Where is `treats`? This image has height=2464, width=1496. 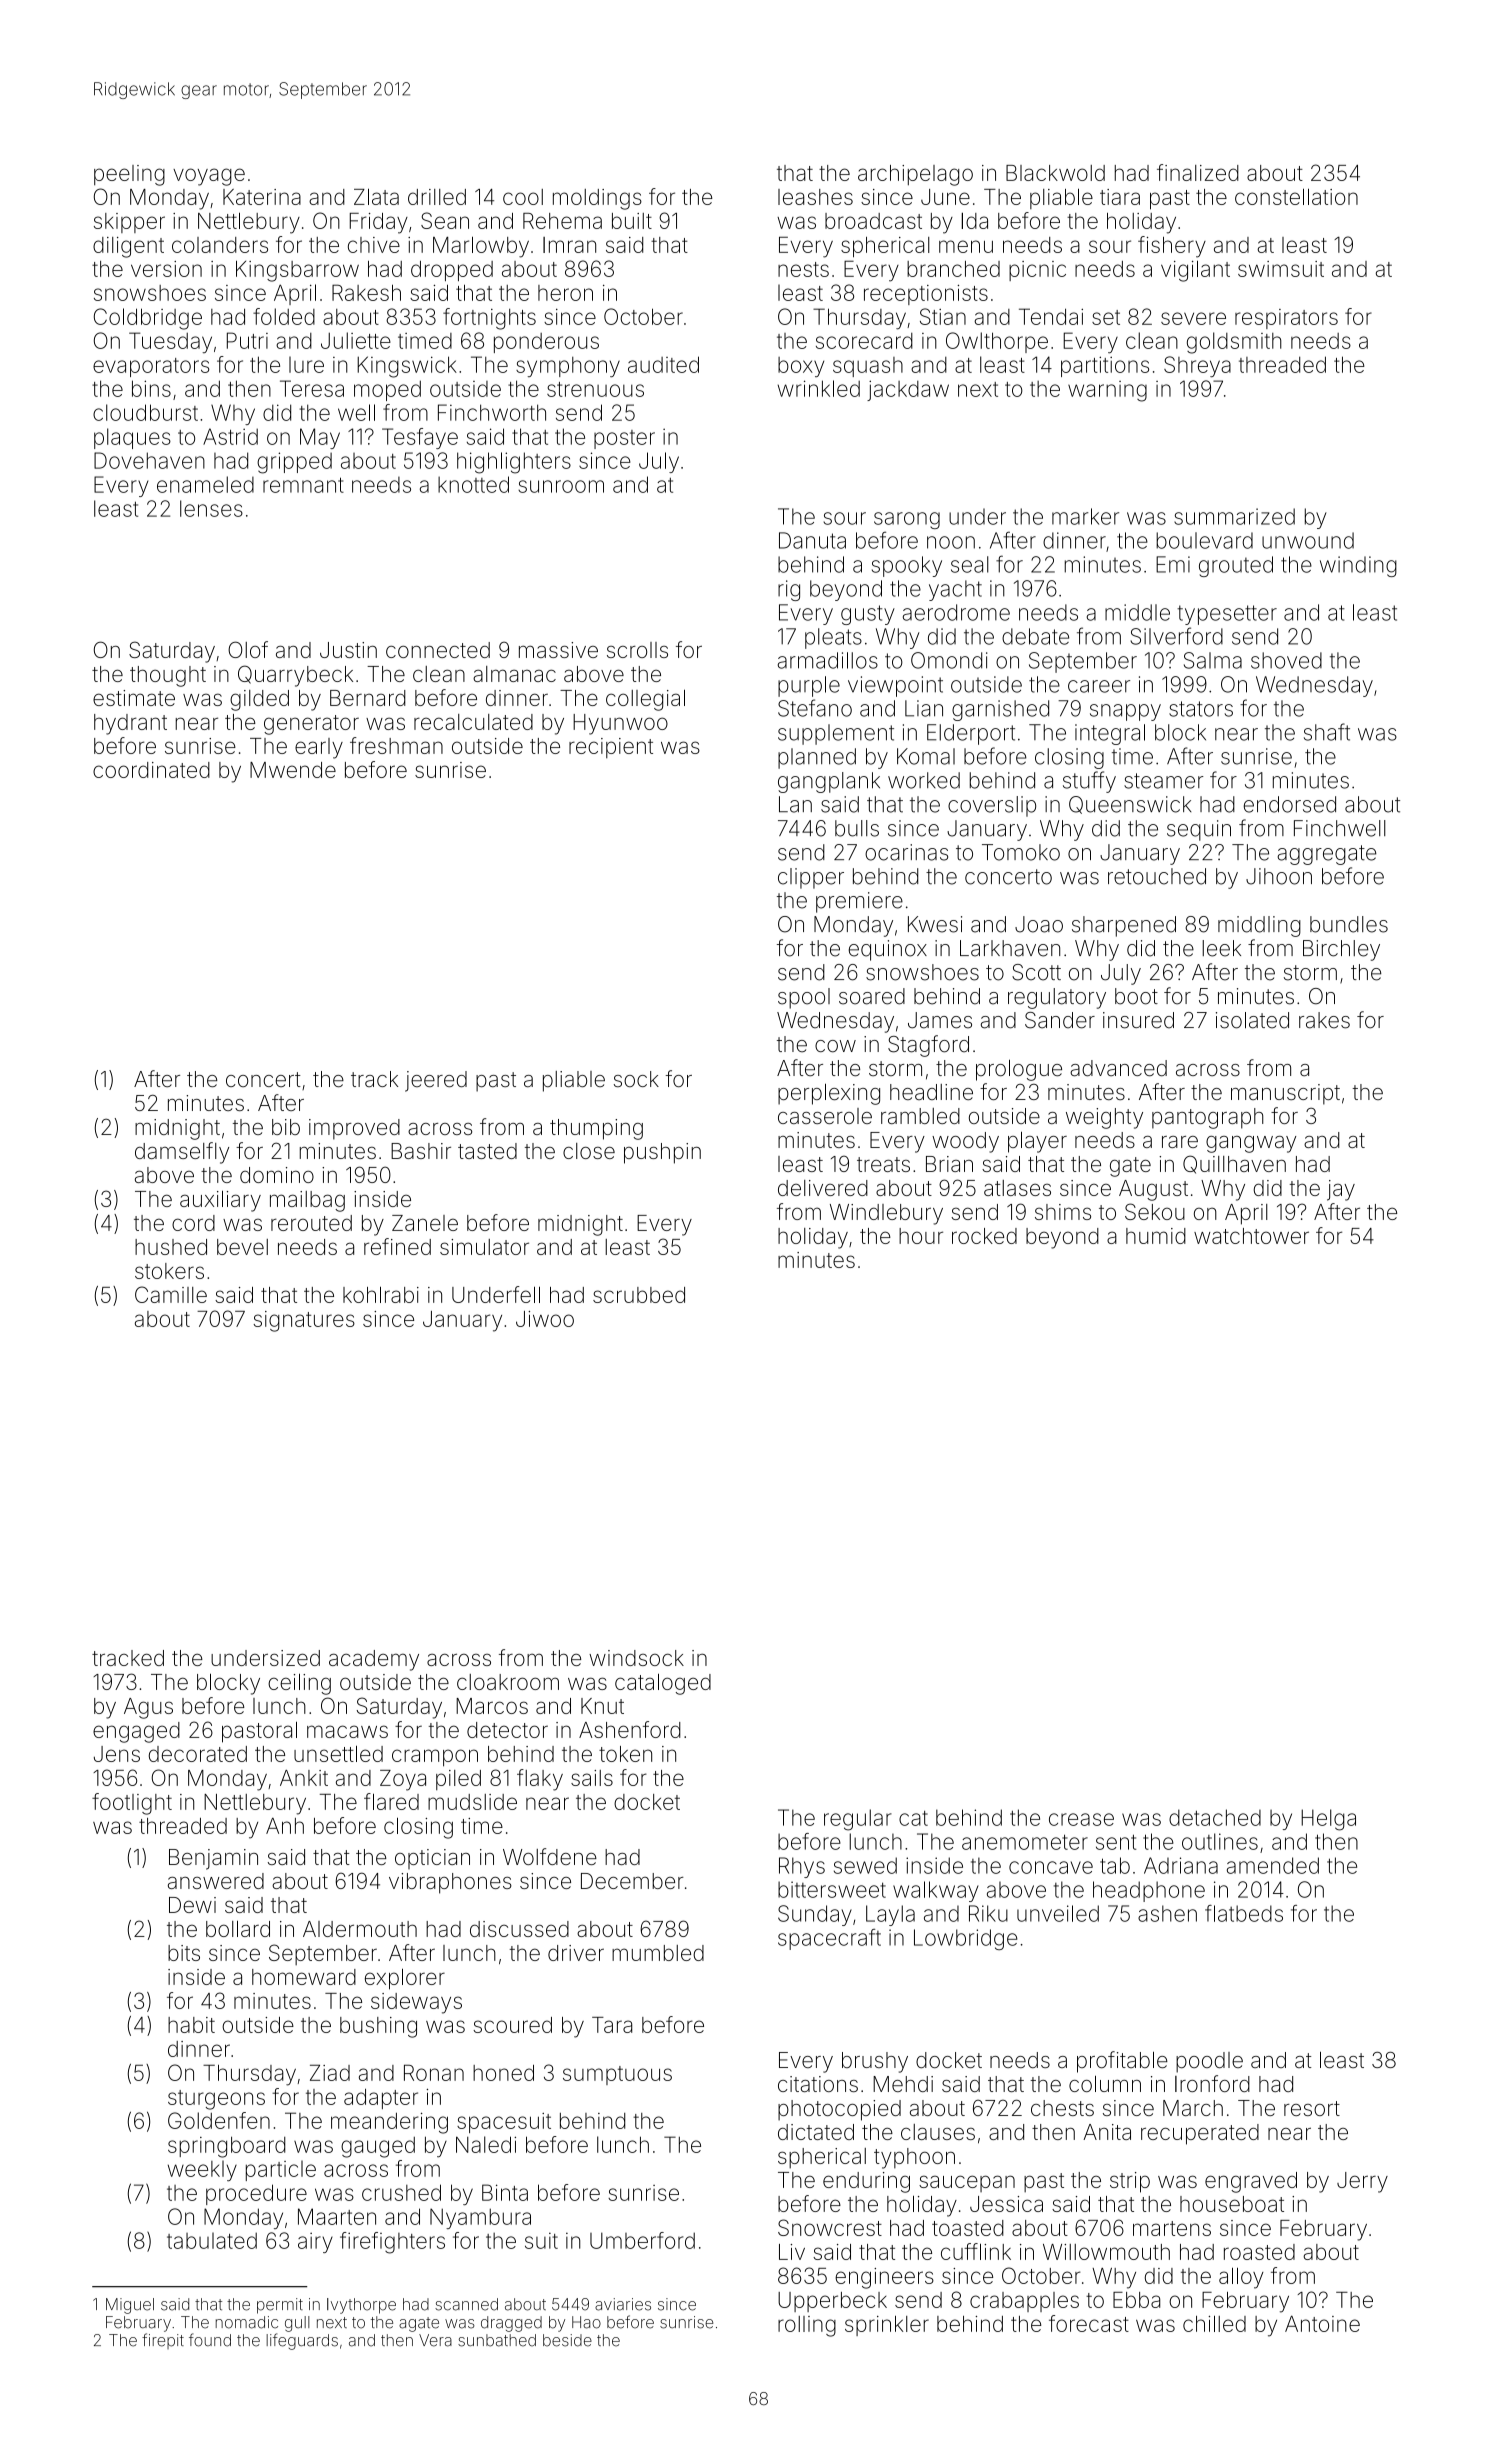
treats is located at coordinates (883, 1164).
